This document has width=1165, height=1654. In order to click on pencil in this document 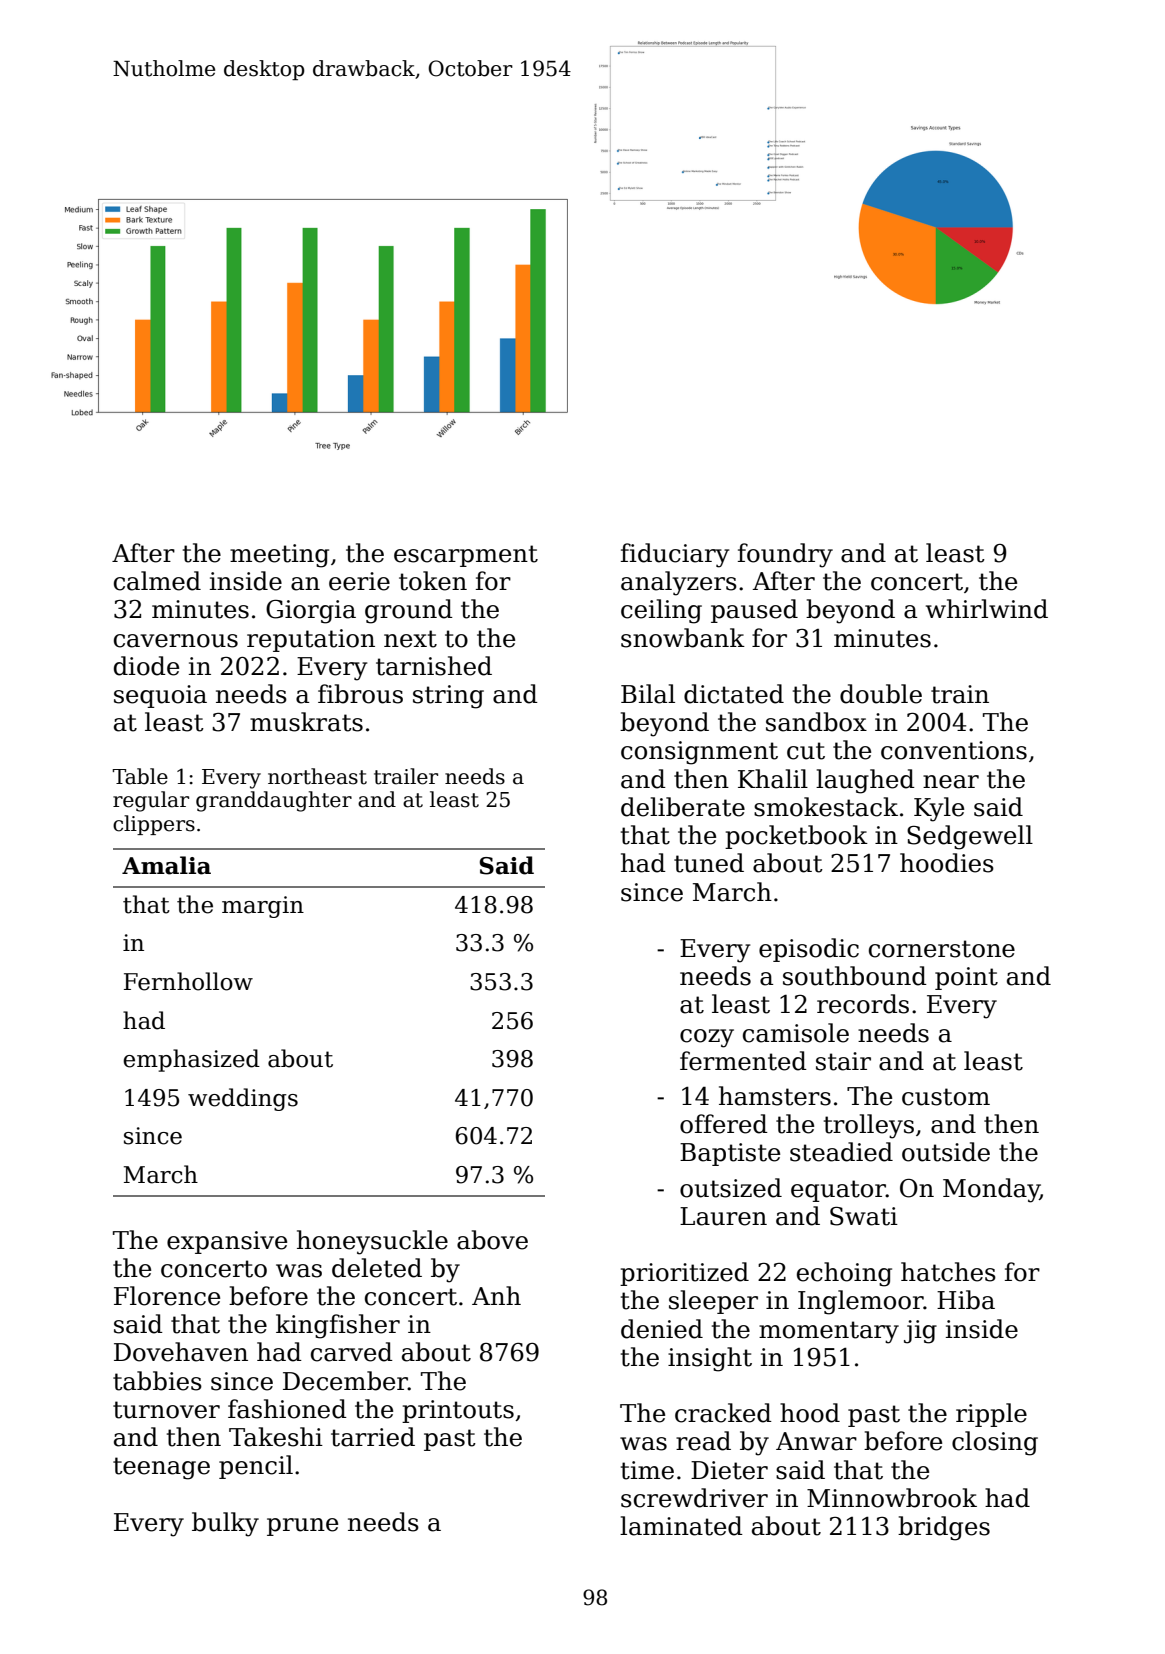, I will do `click(256, 1467)`.
